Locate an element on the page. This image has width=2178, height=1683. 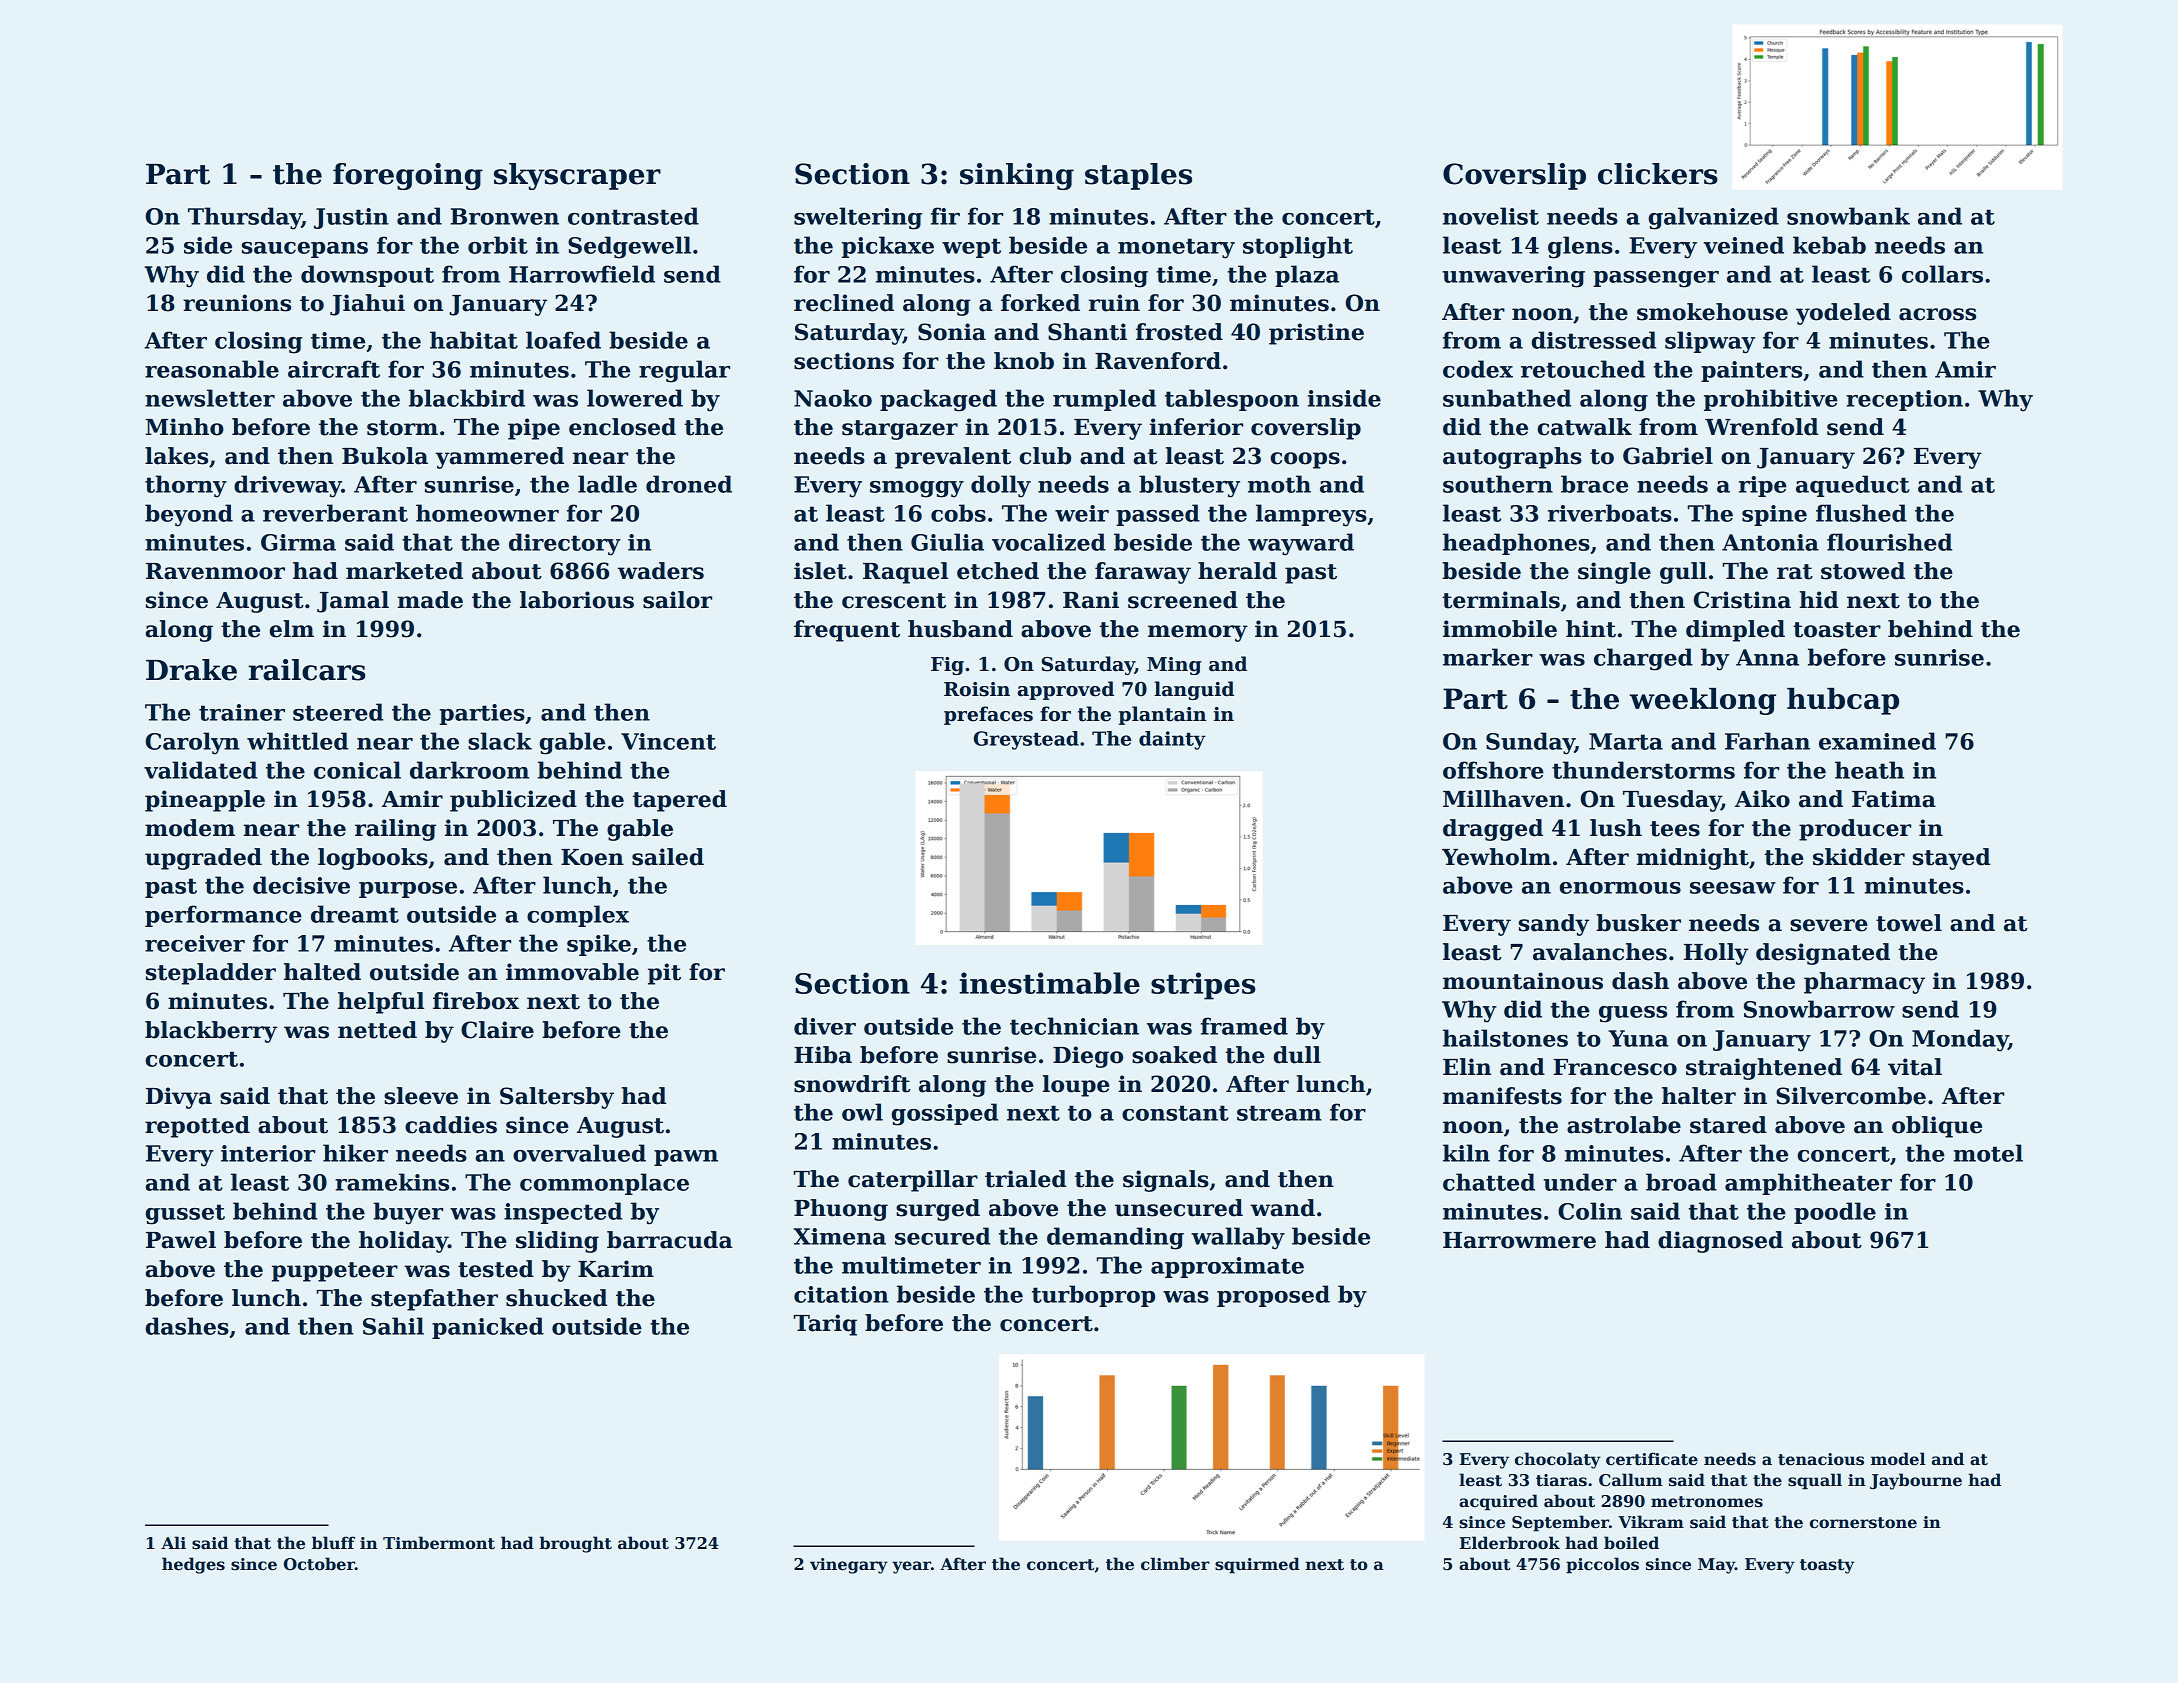
slack is located at coordinates (500, 741).
